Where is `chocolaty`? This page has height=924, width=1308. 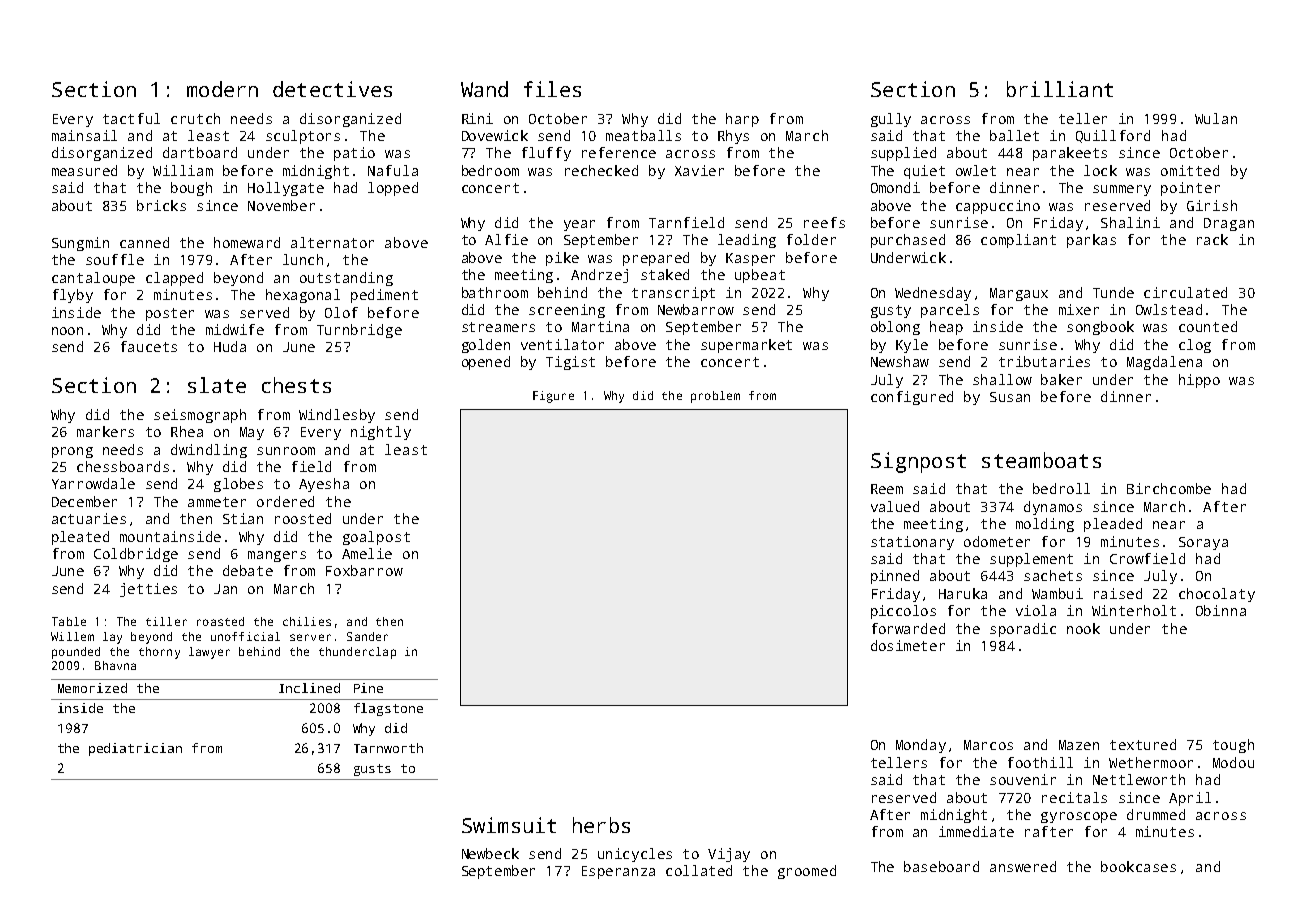
chocolaty is located at coordinates (1217, 595).
